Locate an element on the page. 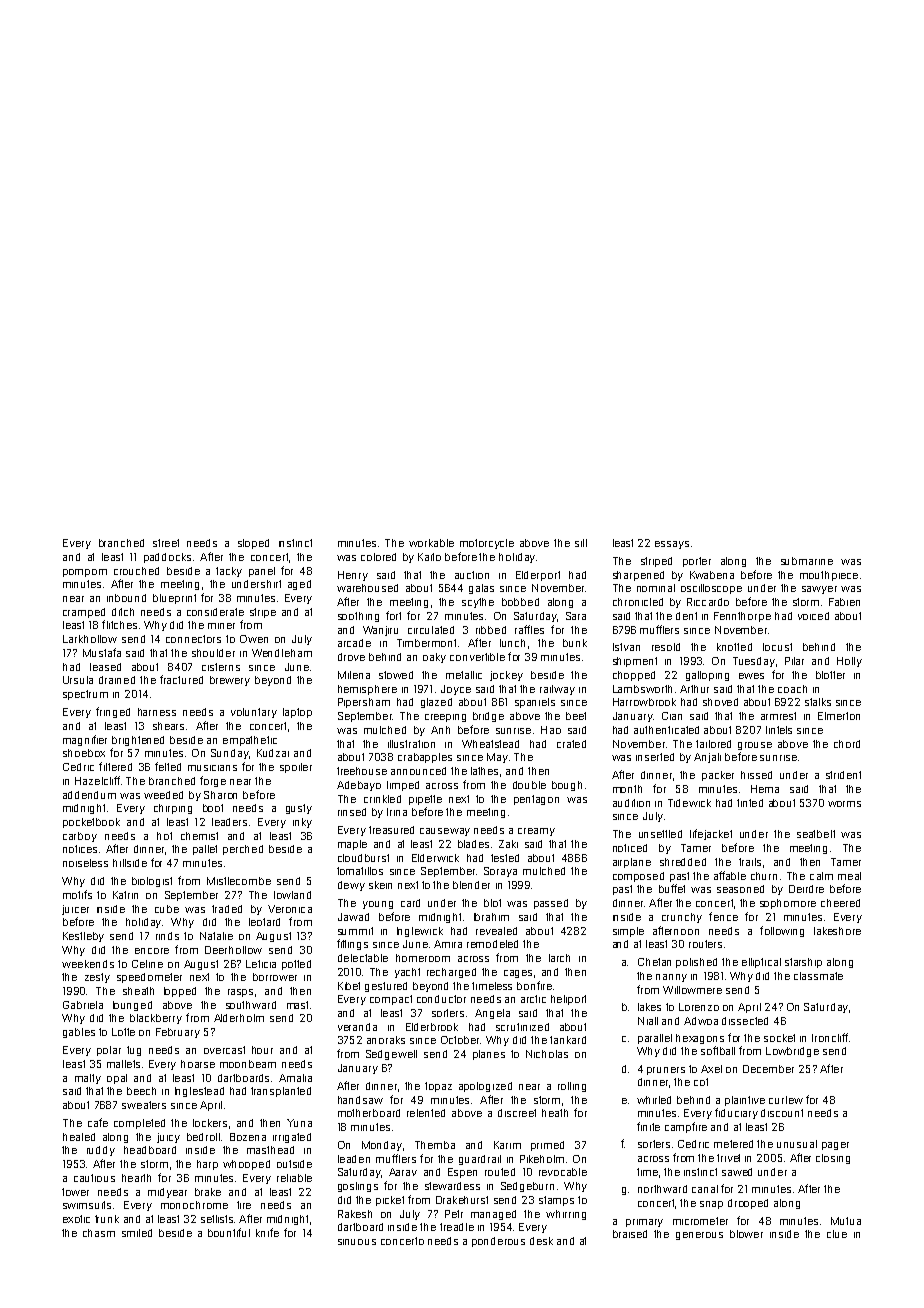 Image resolution: width=924 pixels, height=1308 pixels. beet is located at coordinates (576, 716).
